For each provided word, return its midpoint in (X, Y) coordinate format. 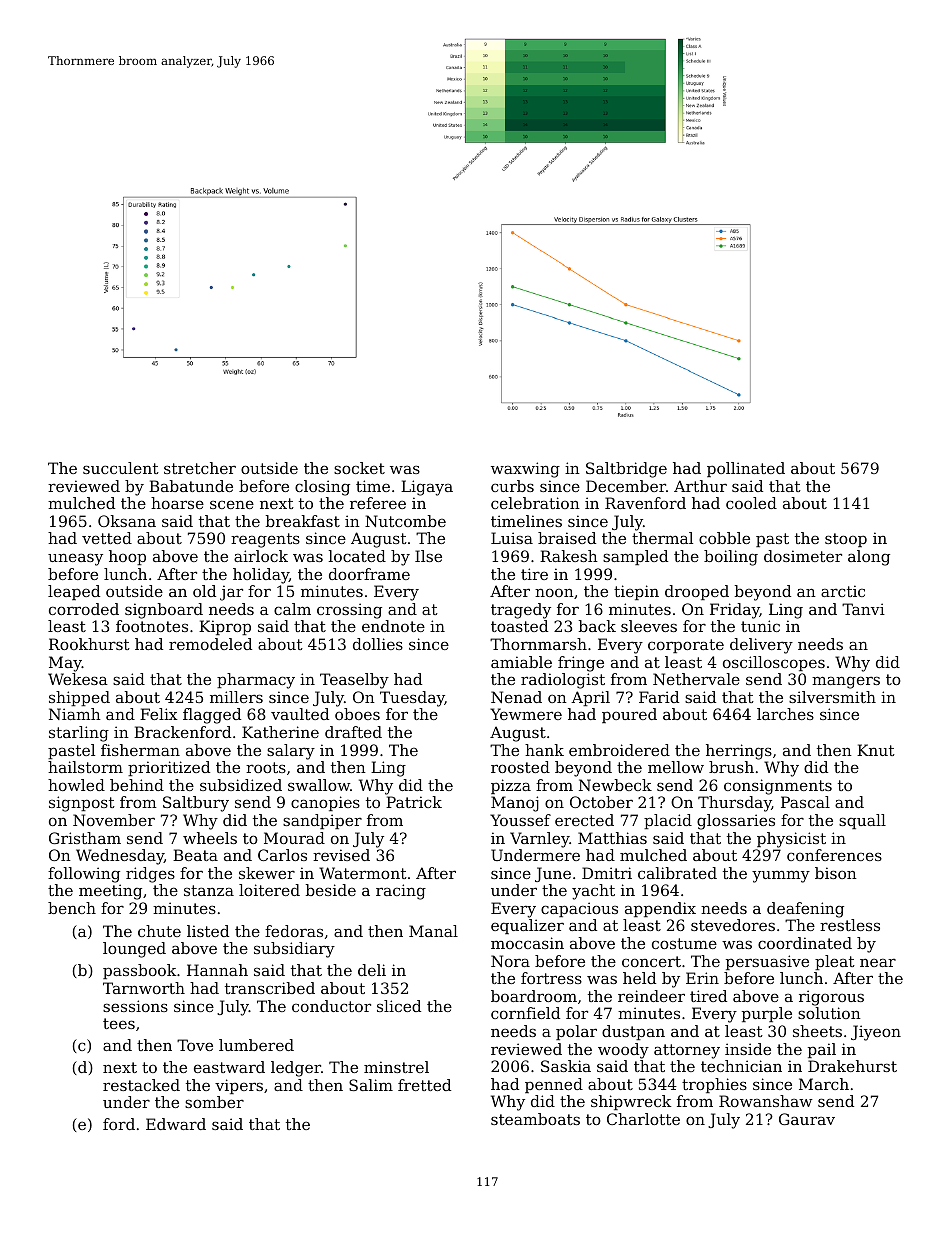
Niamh (75, 714)
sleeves (649, 626)
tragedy (521, 611)
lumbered (256, 1045)
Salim (371, 1085)
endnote (393, 626)
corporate (686, 646)
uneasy (75, 559)
